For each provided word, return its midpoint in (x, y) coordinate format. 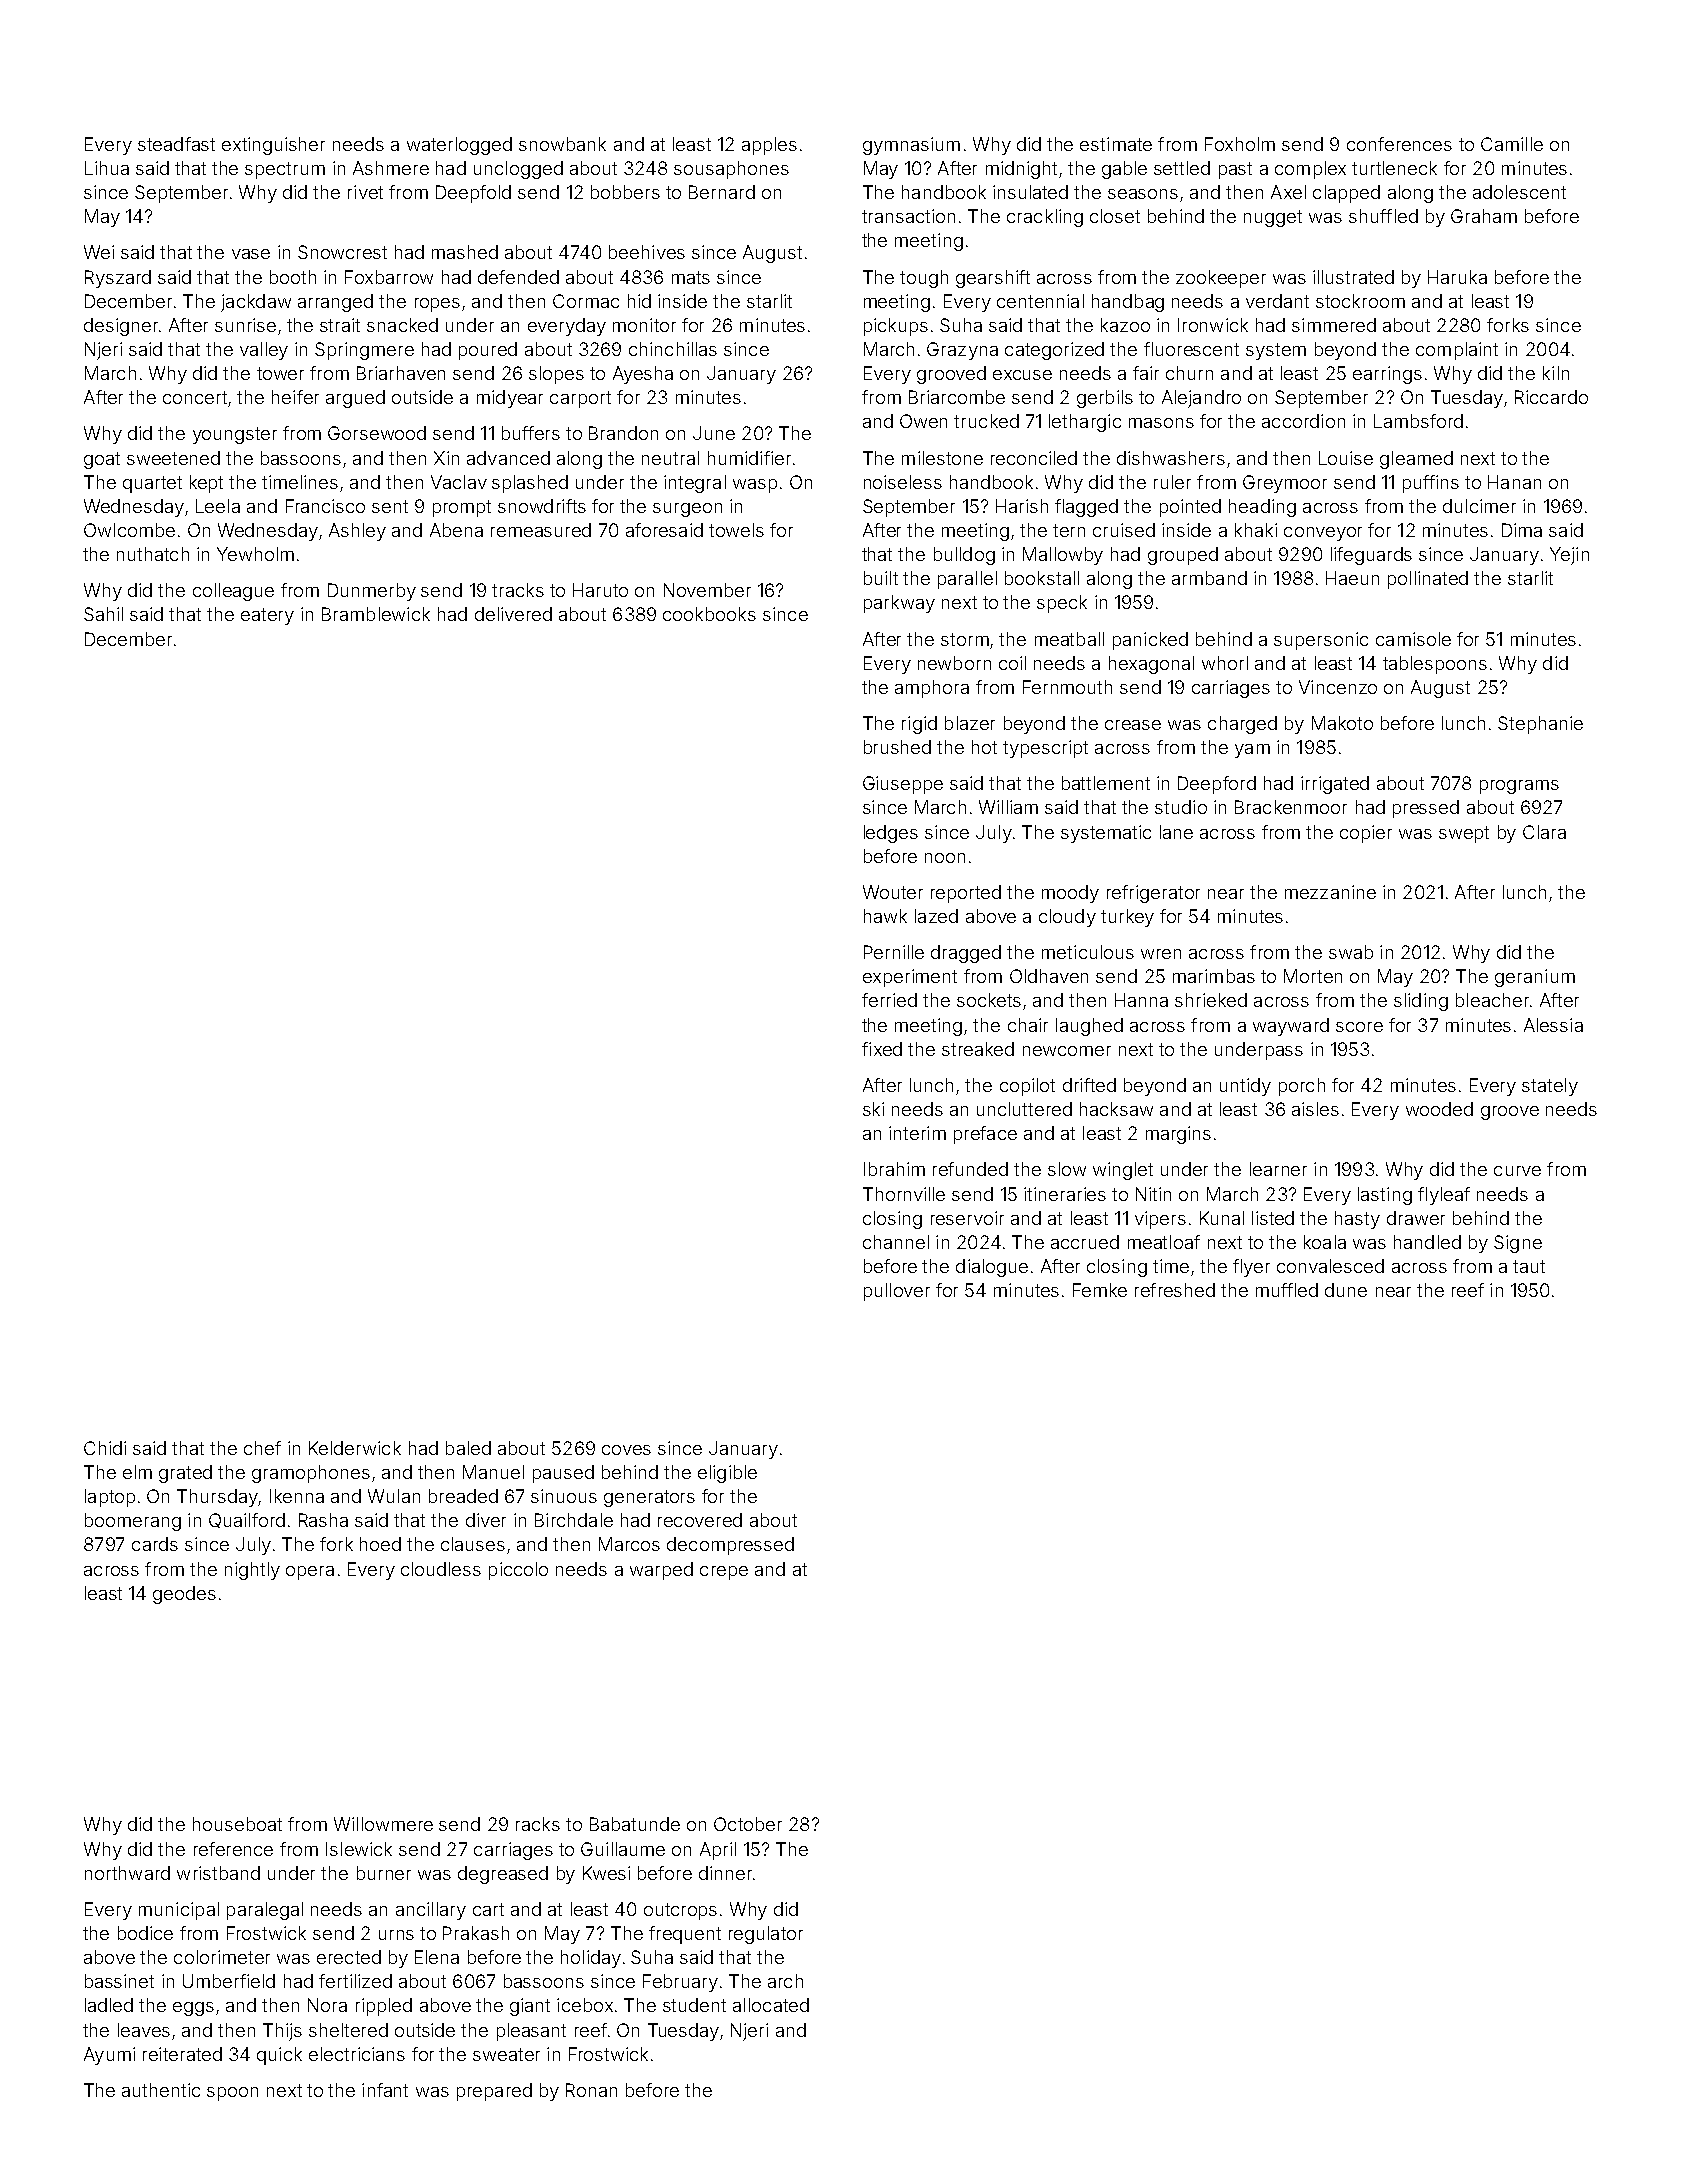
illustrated (1353, 277)
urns (396, 1935)
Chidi (105, 1448)
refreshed (1175, 1290)
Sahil (103, 614)
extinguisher (273, 146)
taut (1529, 1266)
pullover (897, 1292)
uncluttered (1024, 1109)
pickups (896, 327)
